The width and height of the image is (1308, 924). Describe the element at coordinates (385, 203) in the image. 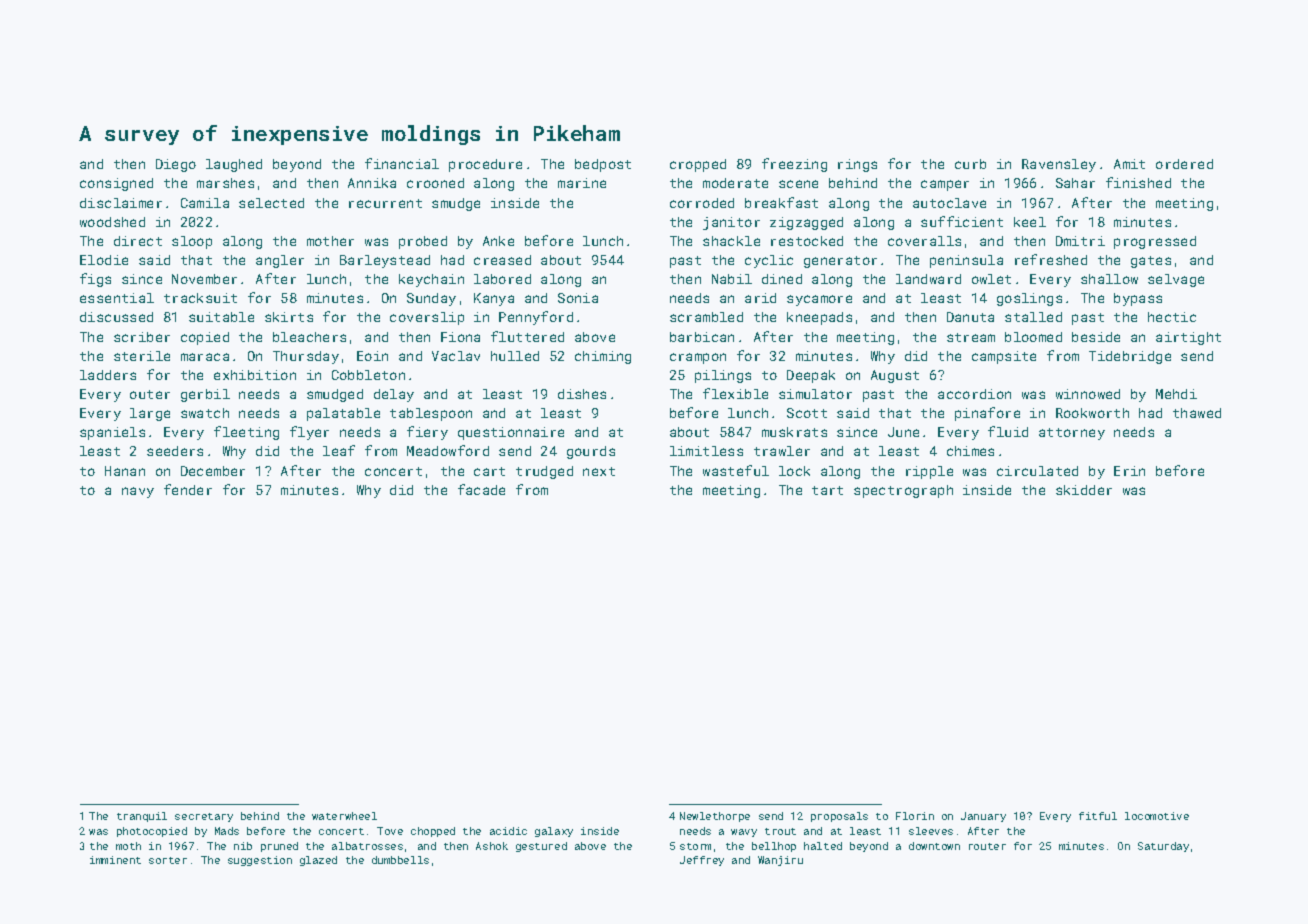

I see `recurrent` at that location.
